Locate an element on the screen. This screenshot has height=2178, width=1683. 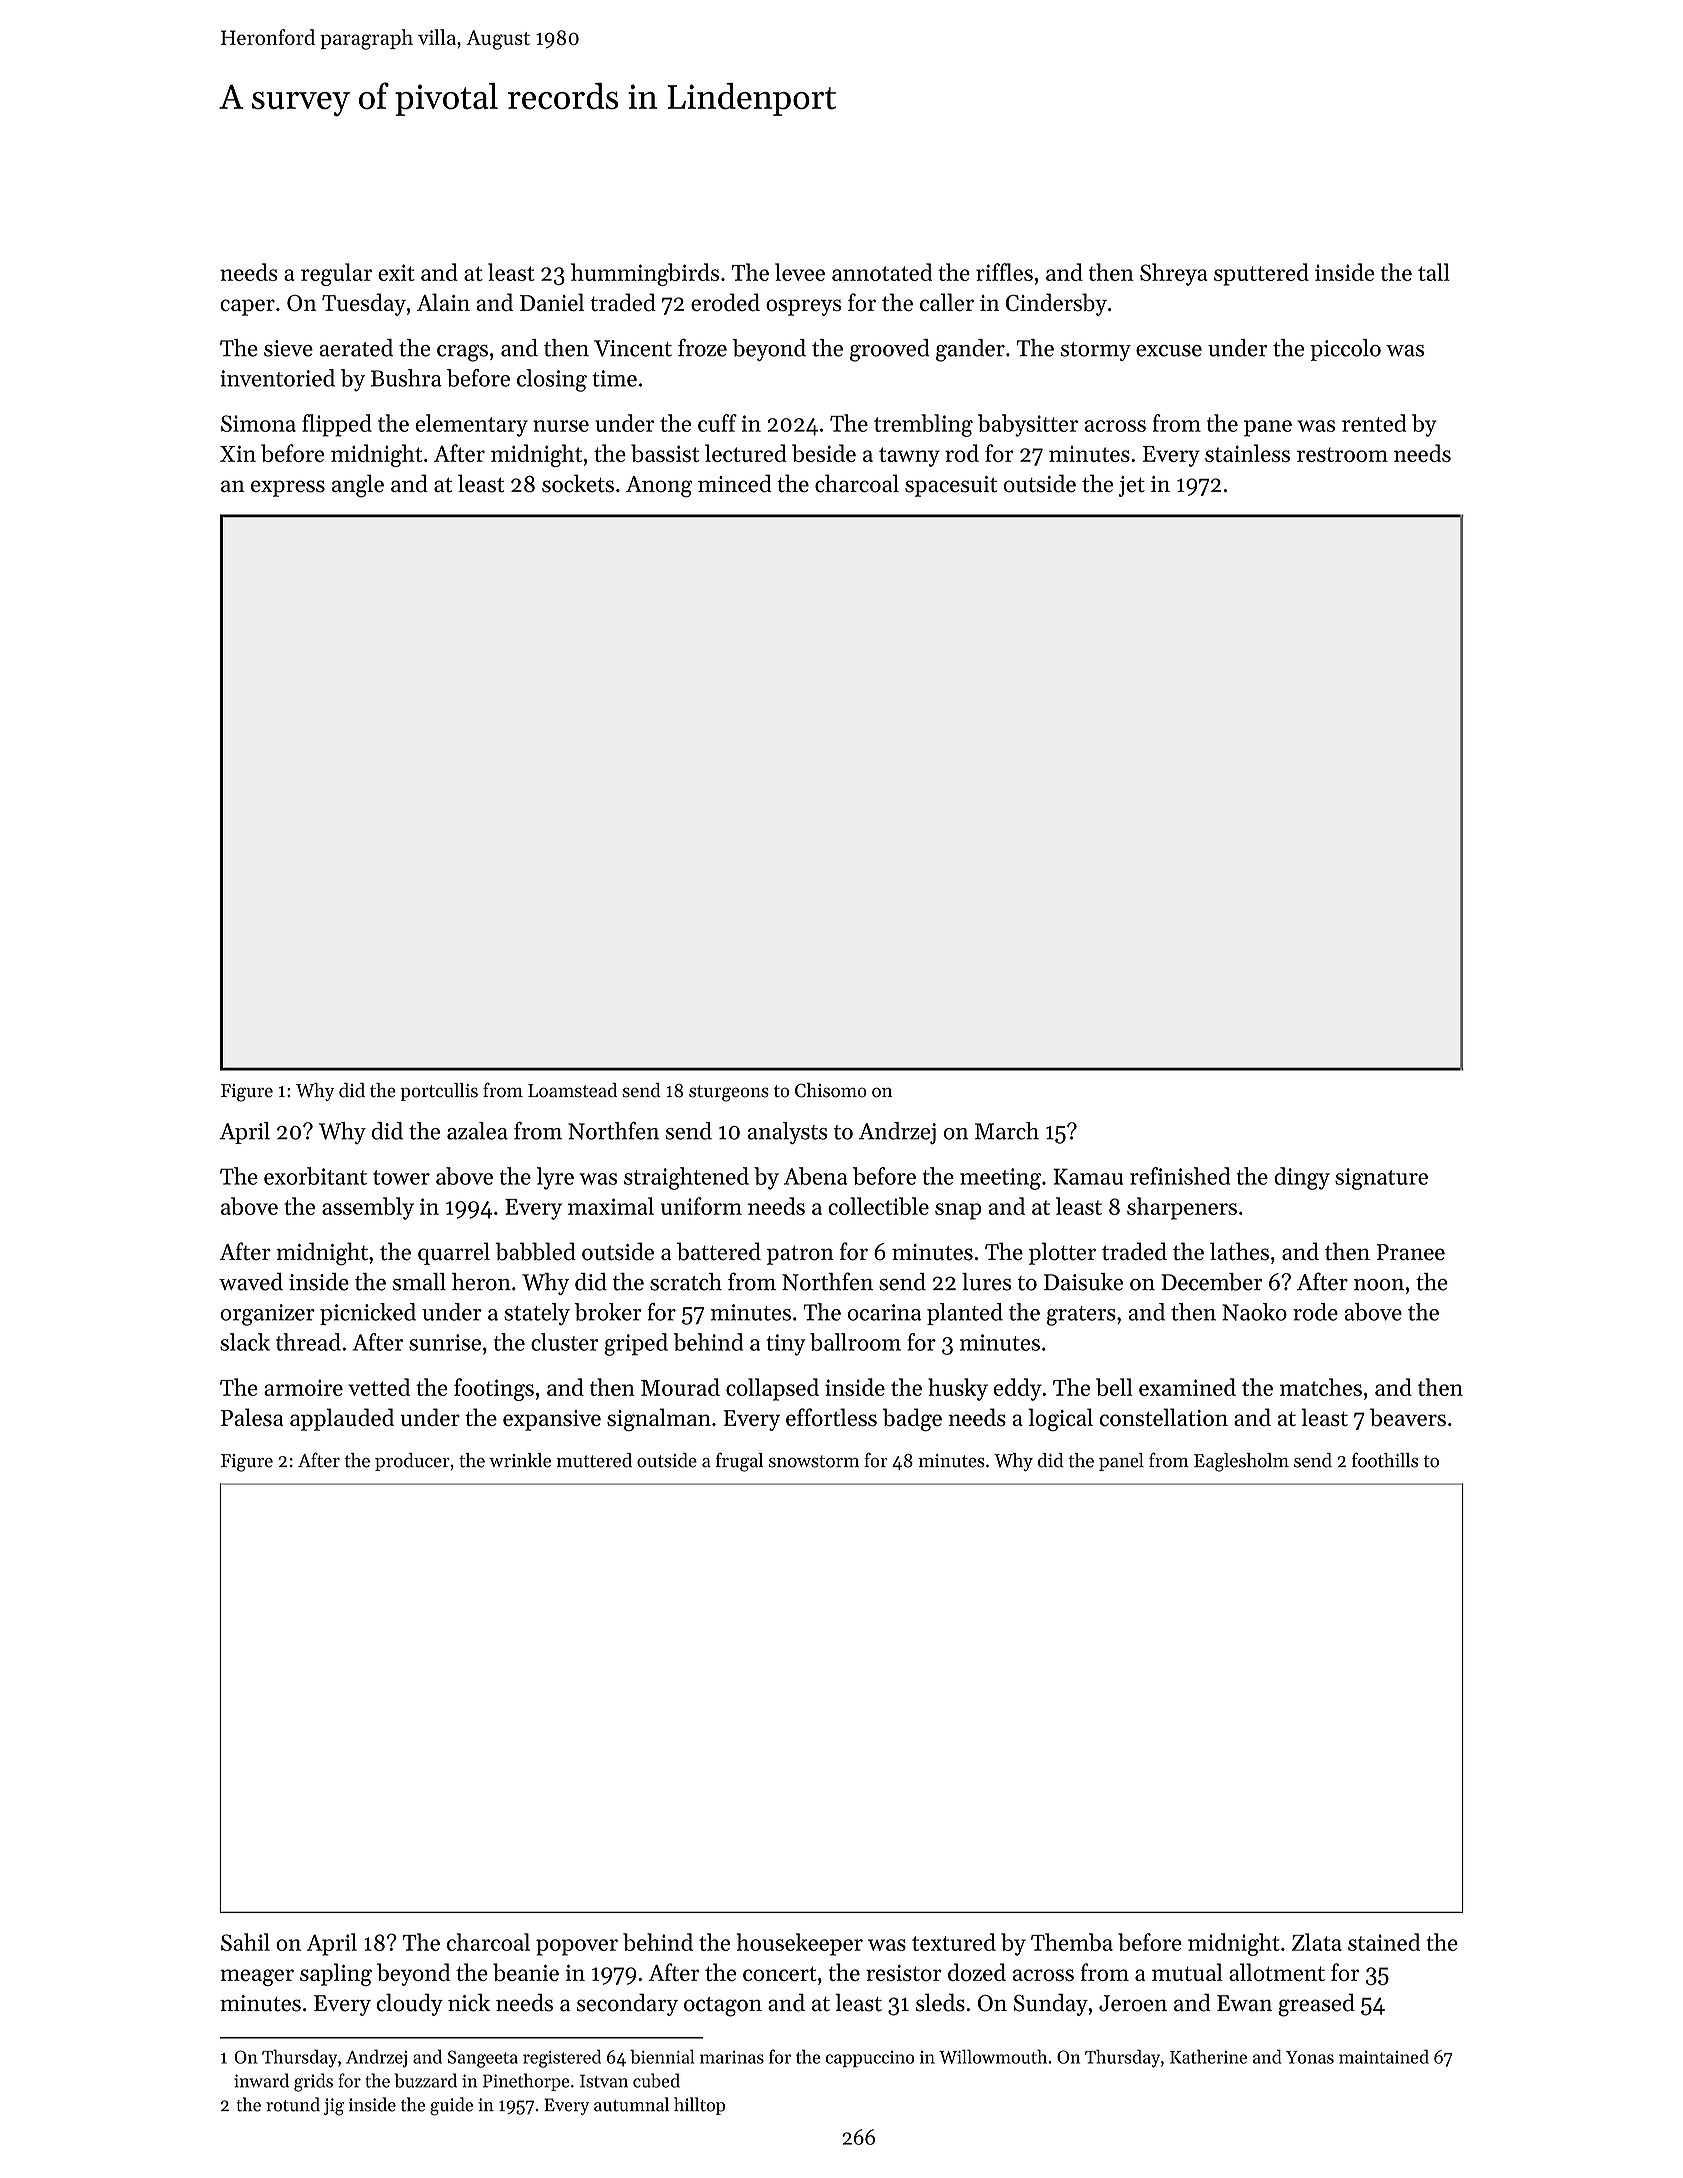
battered is located at coordinates (719, 1251).
